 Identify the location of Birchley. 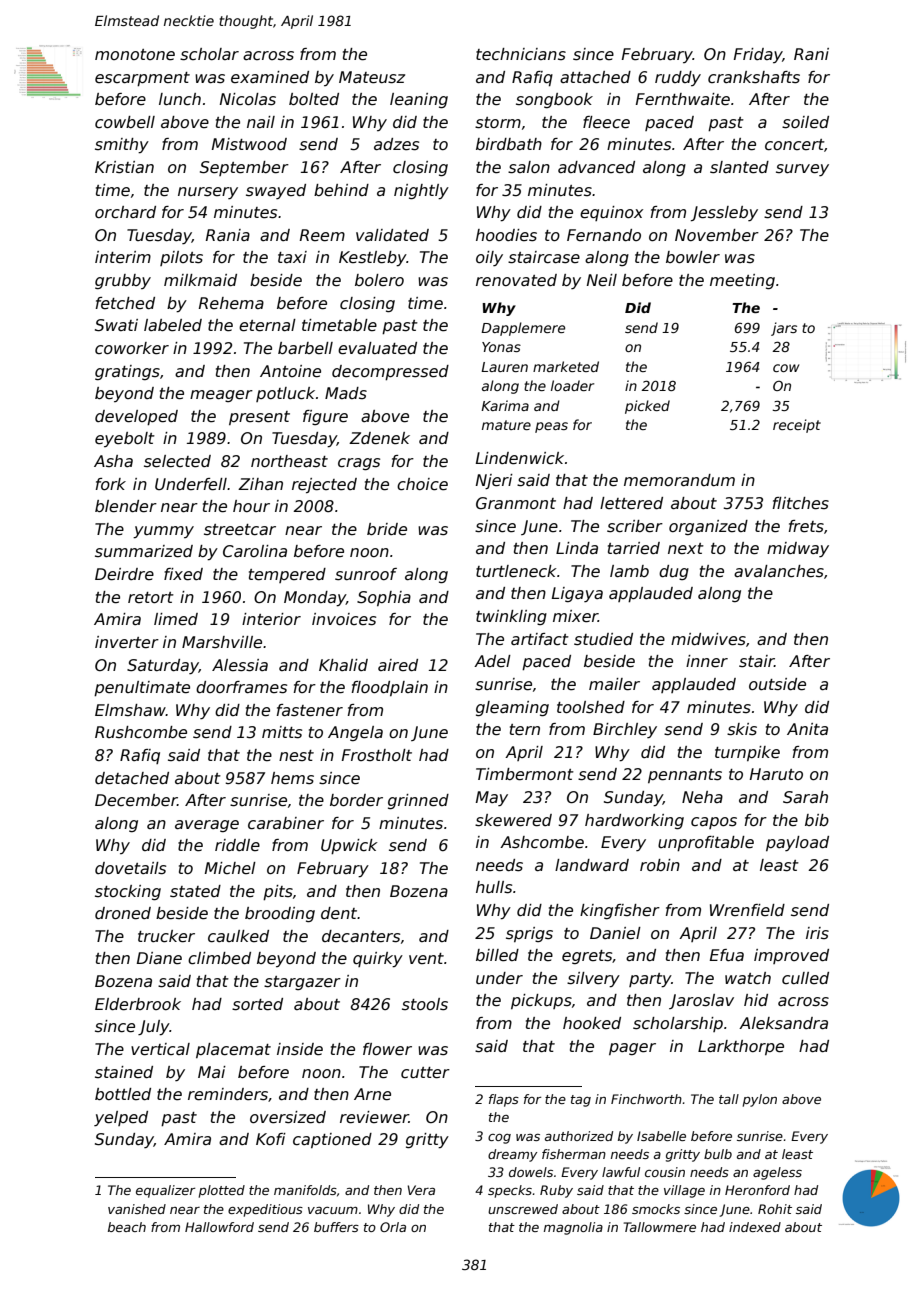
(625, 730).
